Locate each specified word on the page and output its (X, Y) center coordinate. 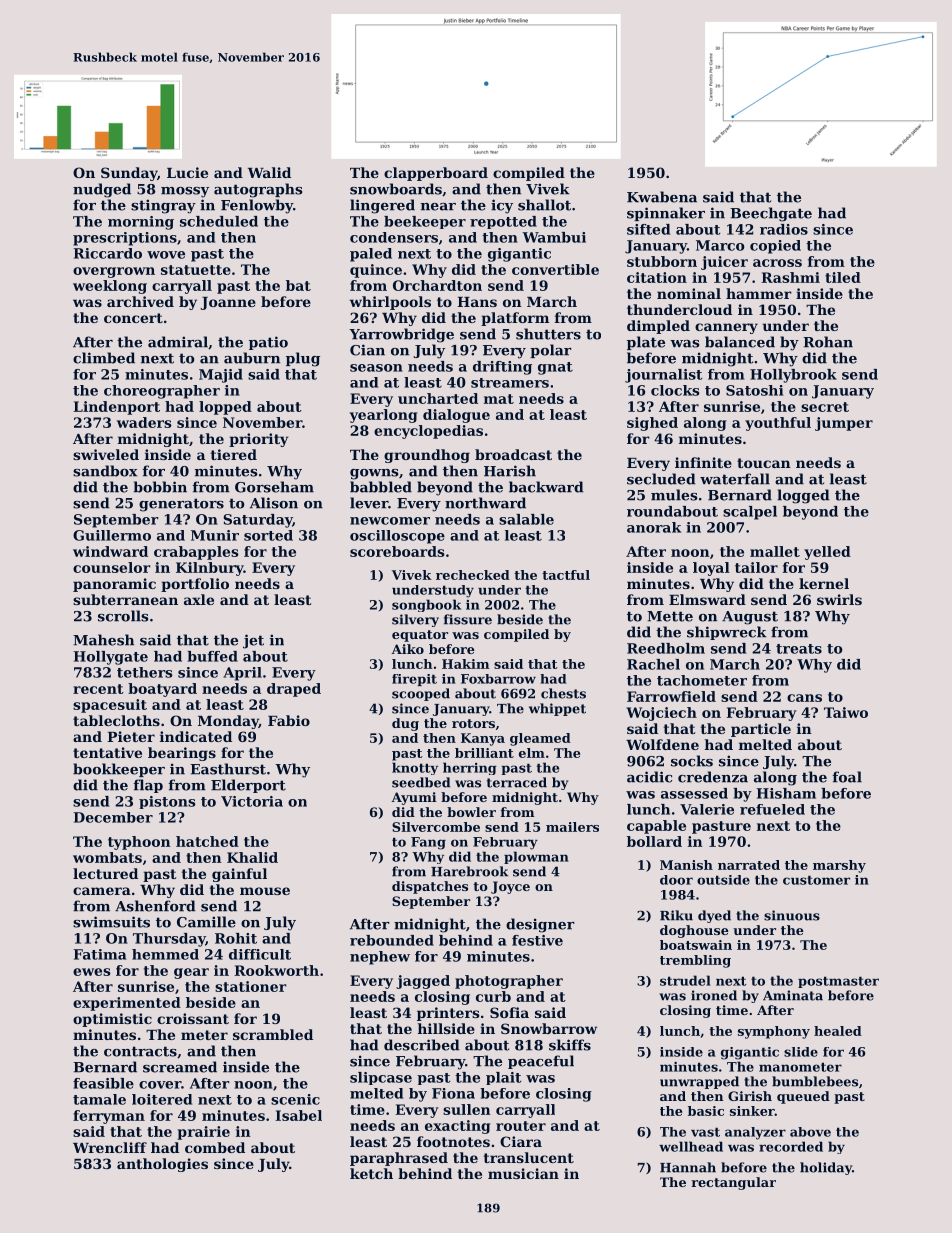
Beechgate (771, 214)
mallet (775, 551)
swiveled (106, 454)
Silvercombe (436, 827)
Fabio (289, 720)
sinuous (792, 915)
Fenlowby (257, 206)
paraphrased (399, 1159)
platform (515, 319)
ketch (371, 1173)
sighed (652, 424)
